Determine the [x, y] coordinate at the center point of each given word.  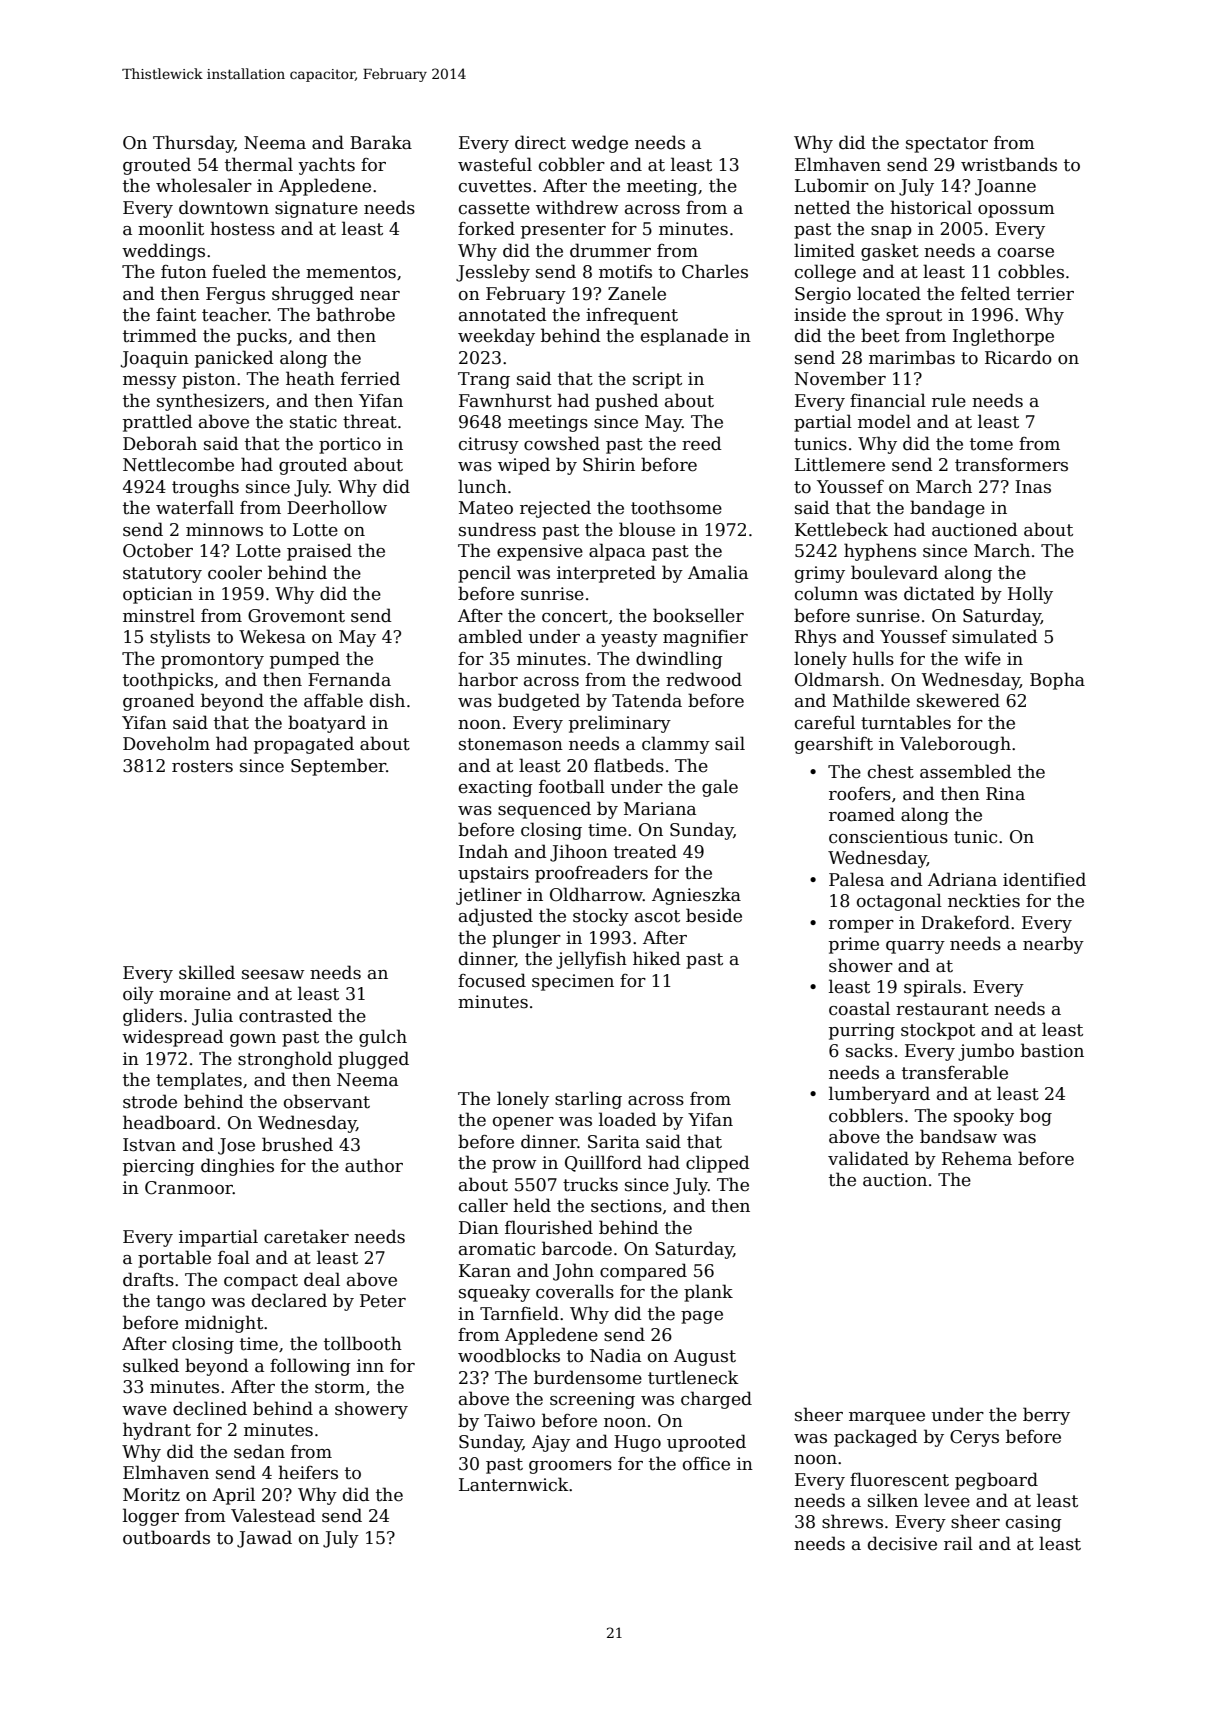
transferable [955, 1072]
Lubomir [832, 185]
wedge [599, 144]
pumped [305, 660]
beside [714, 915]
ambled [491, 636]
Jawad [264, 1539]
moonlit [171, 228]
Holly [1030, 595]
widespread [173, 1038]
